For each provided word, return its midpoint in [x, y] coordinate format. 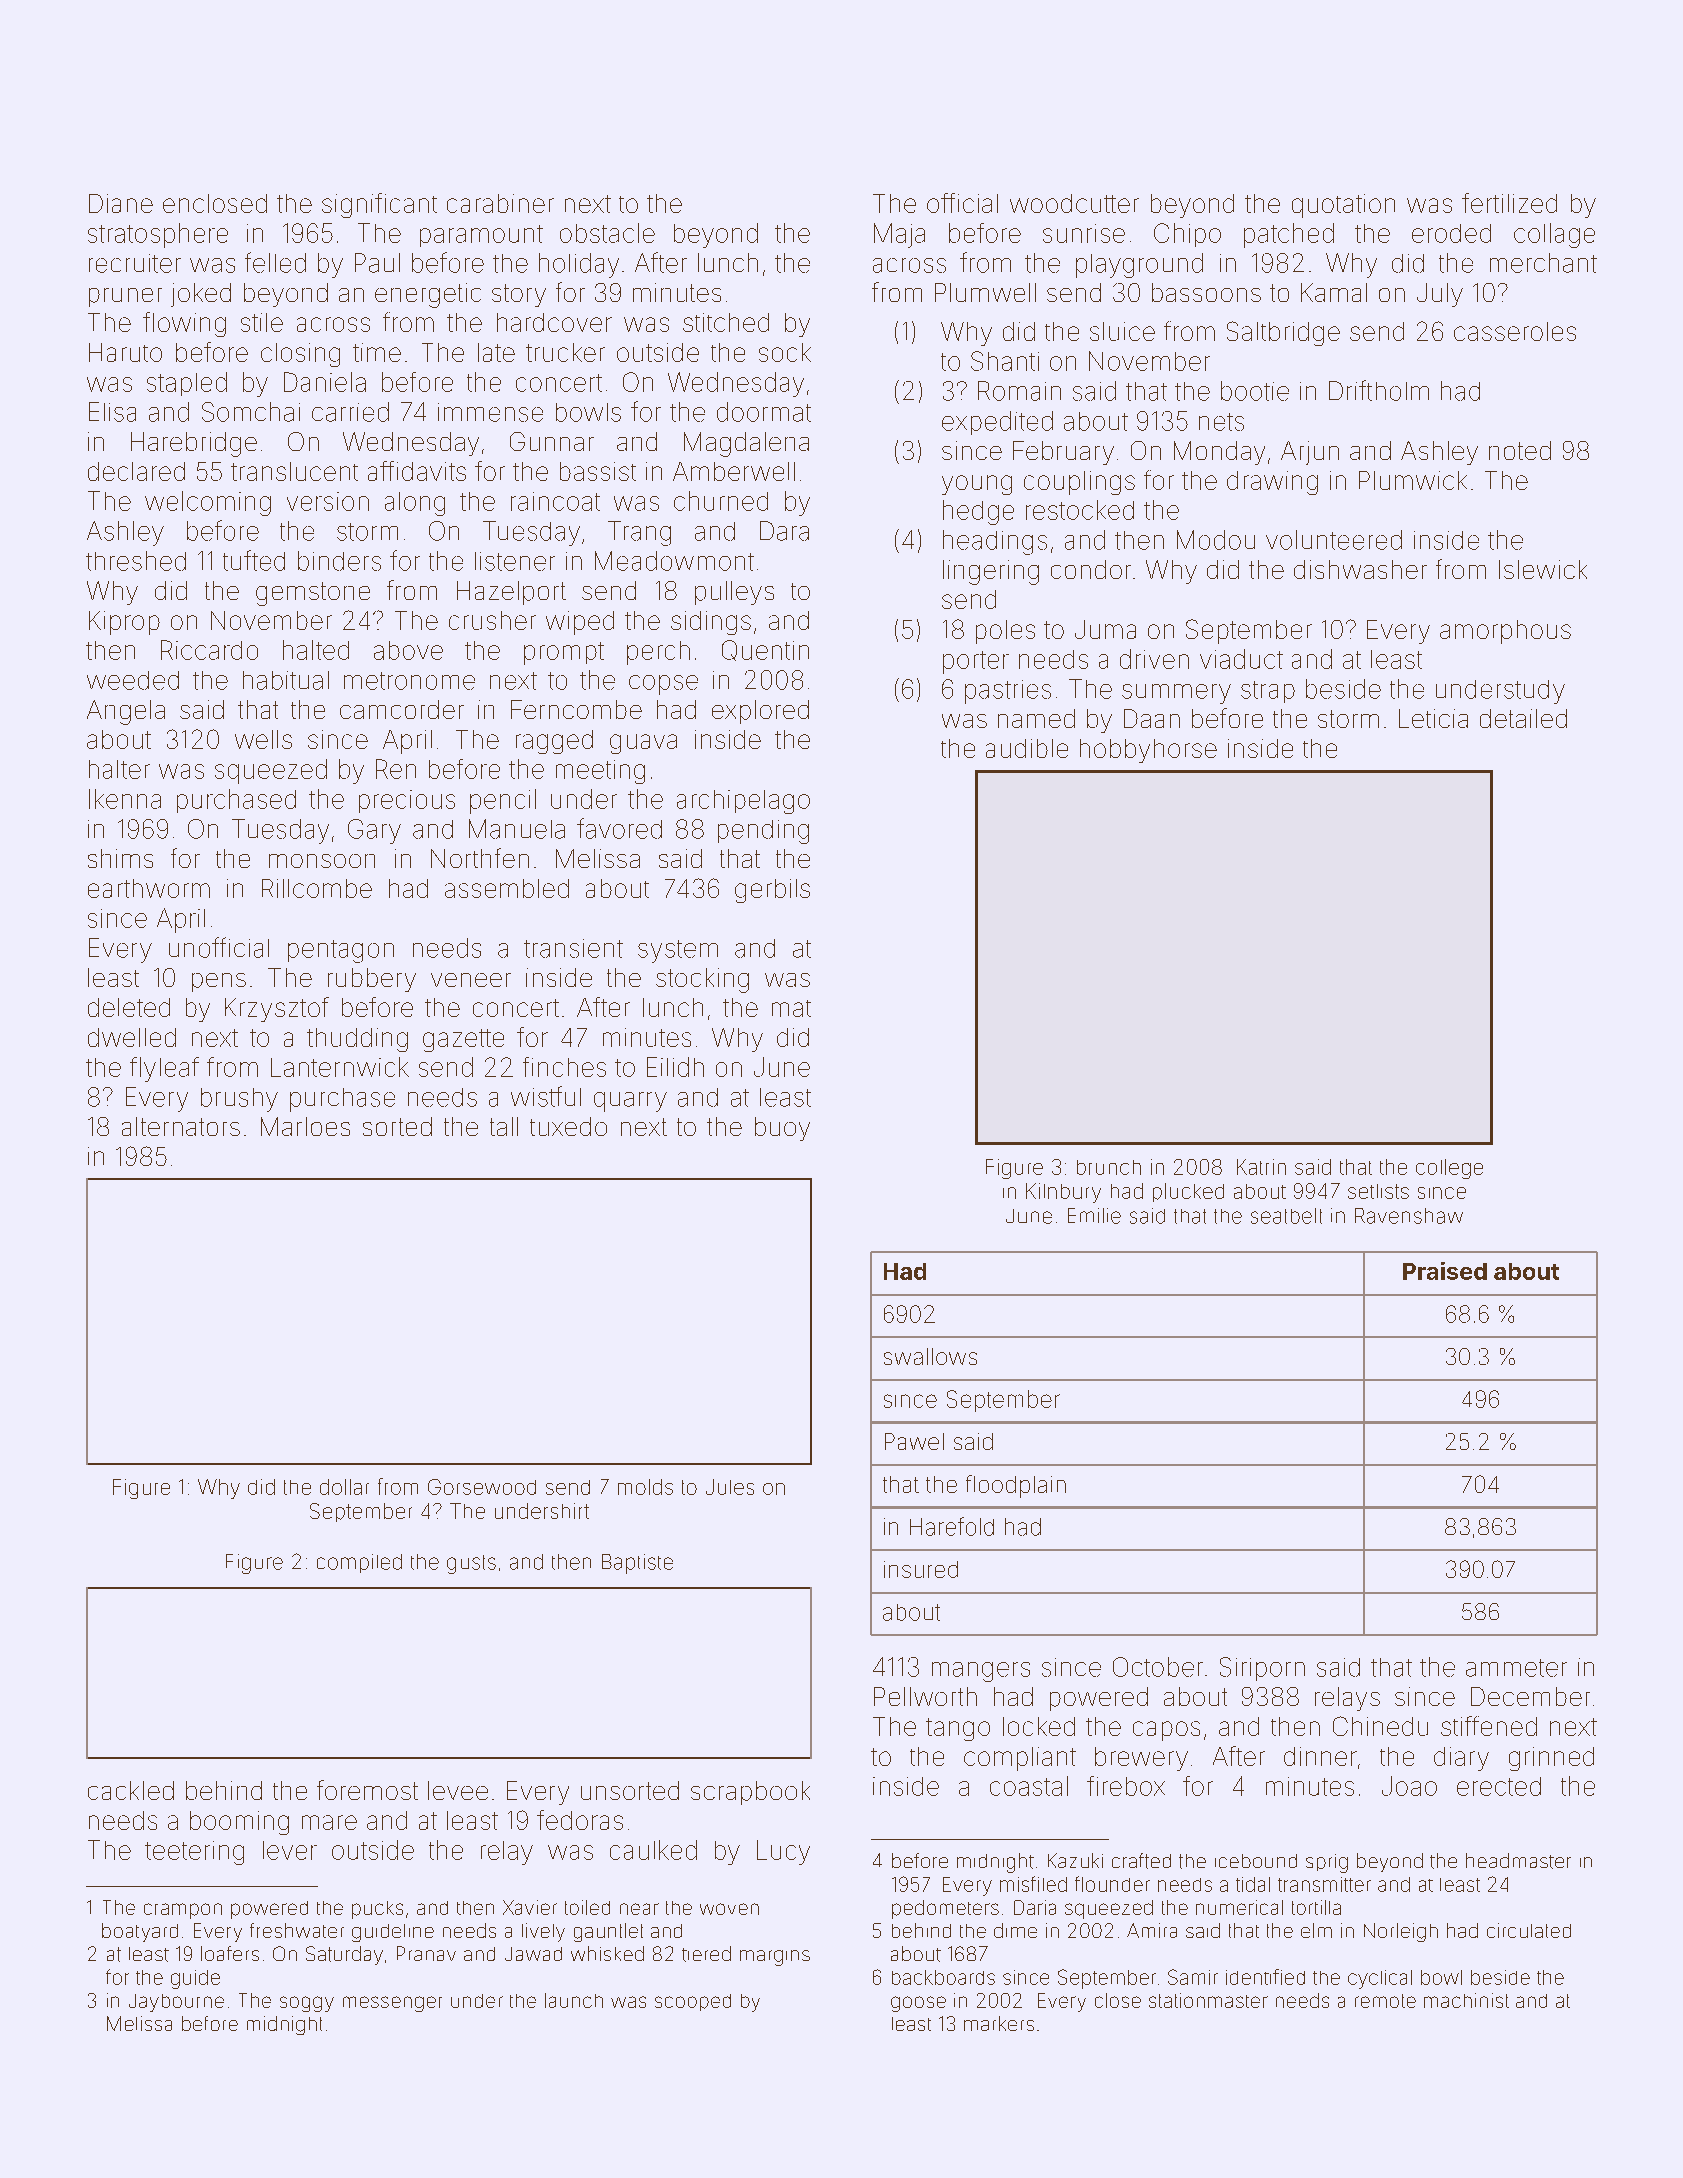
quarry [630, 1102]
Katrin [1261, 1167]
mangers [981, 1672]
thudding [357, 1040]
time [377, 352]
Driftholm [1379, 390]
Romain [1019, 391]
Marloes [305, 1126]
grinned [1551, 1759]
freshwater [297, 1930]
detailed [1523, 718]
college [1449, 1169]
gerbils [772, 891]
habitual [286, 680]
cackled [131, 1790]
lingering [991, 572]
